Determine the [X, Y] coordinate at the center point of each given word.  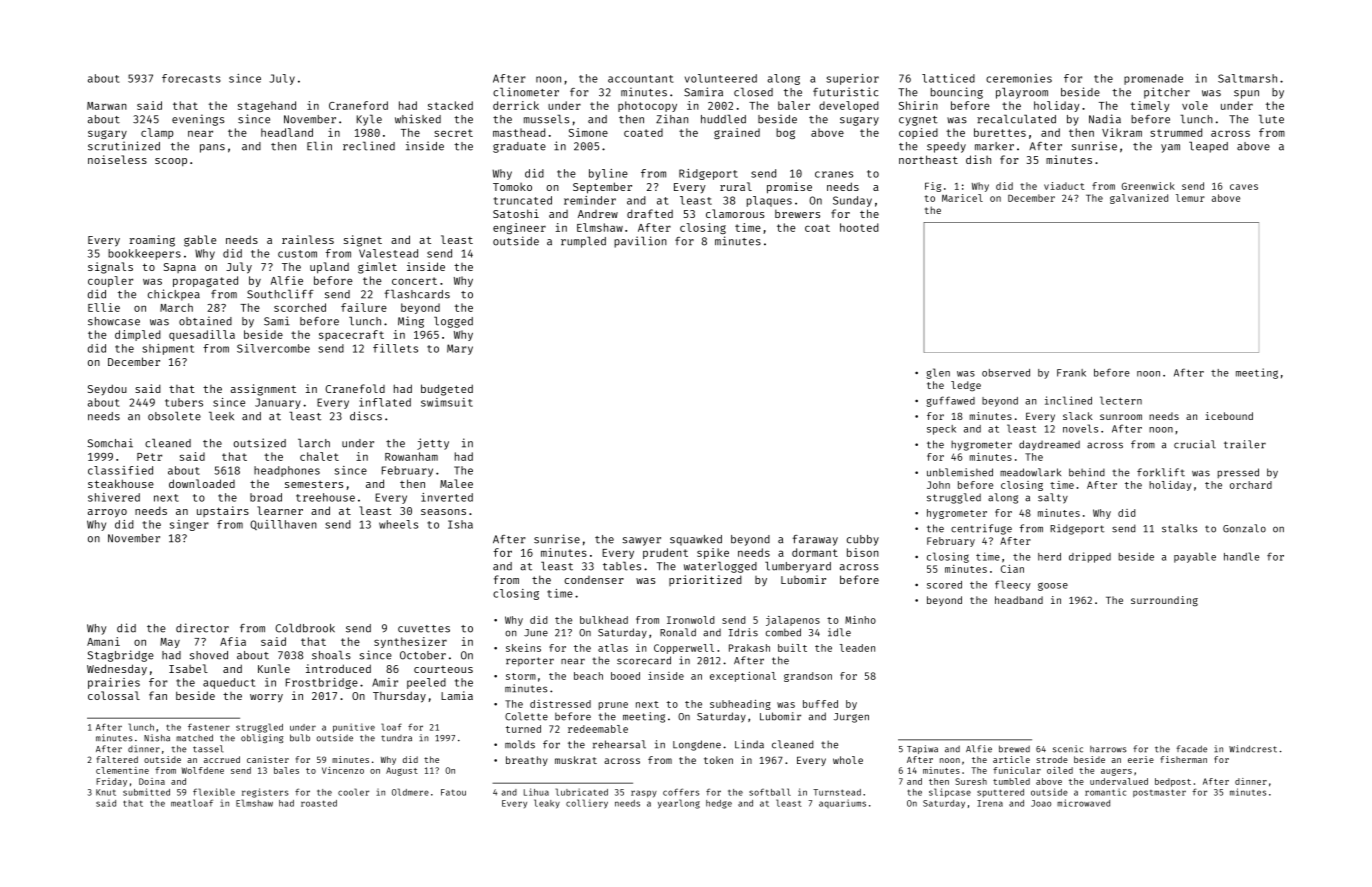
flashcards [417, 294]
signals [110, 268]
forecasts [191, 78]
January [278, 403]
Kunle [274, 668]
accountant [640, 79]
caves [1244, 187]
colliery [587, 804]
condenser [594, 580]
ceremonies [1019, 78]
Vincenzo [343, 770]
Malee [456, 483]
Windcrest [1253, 749]
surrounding [1164, 601]
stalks [1179, 528]
